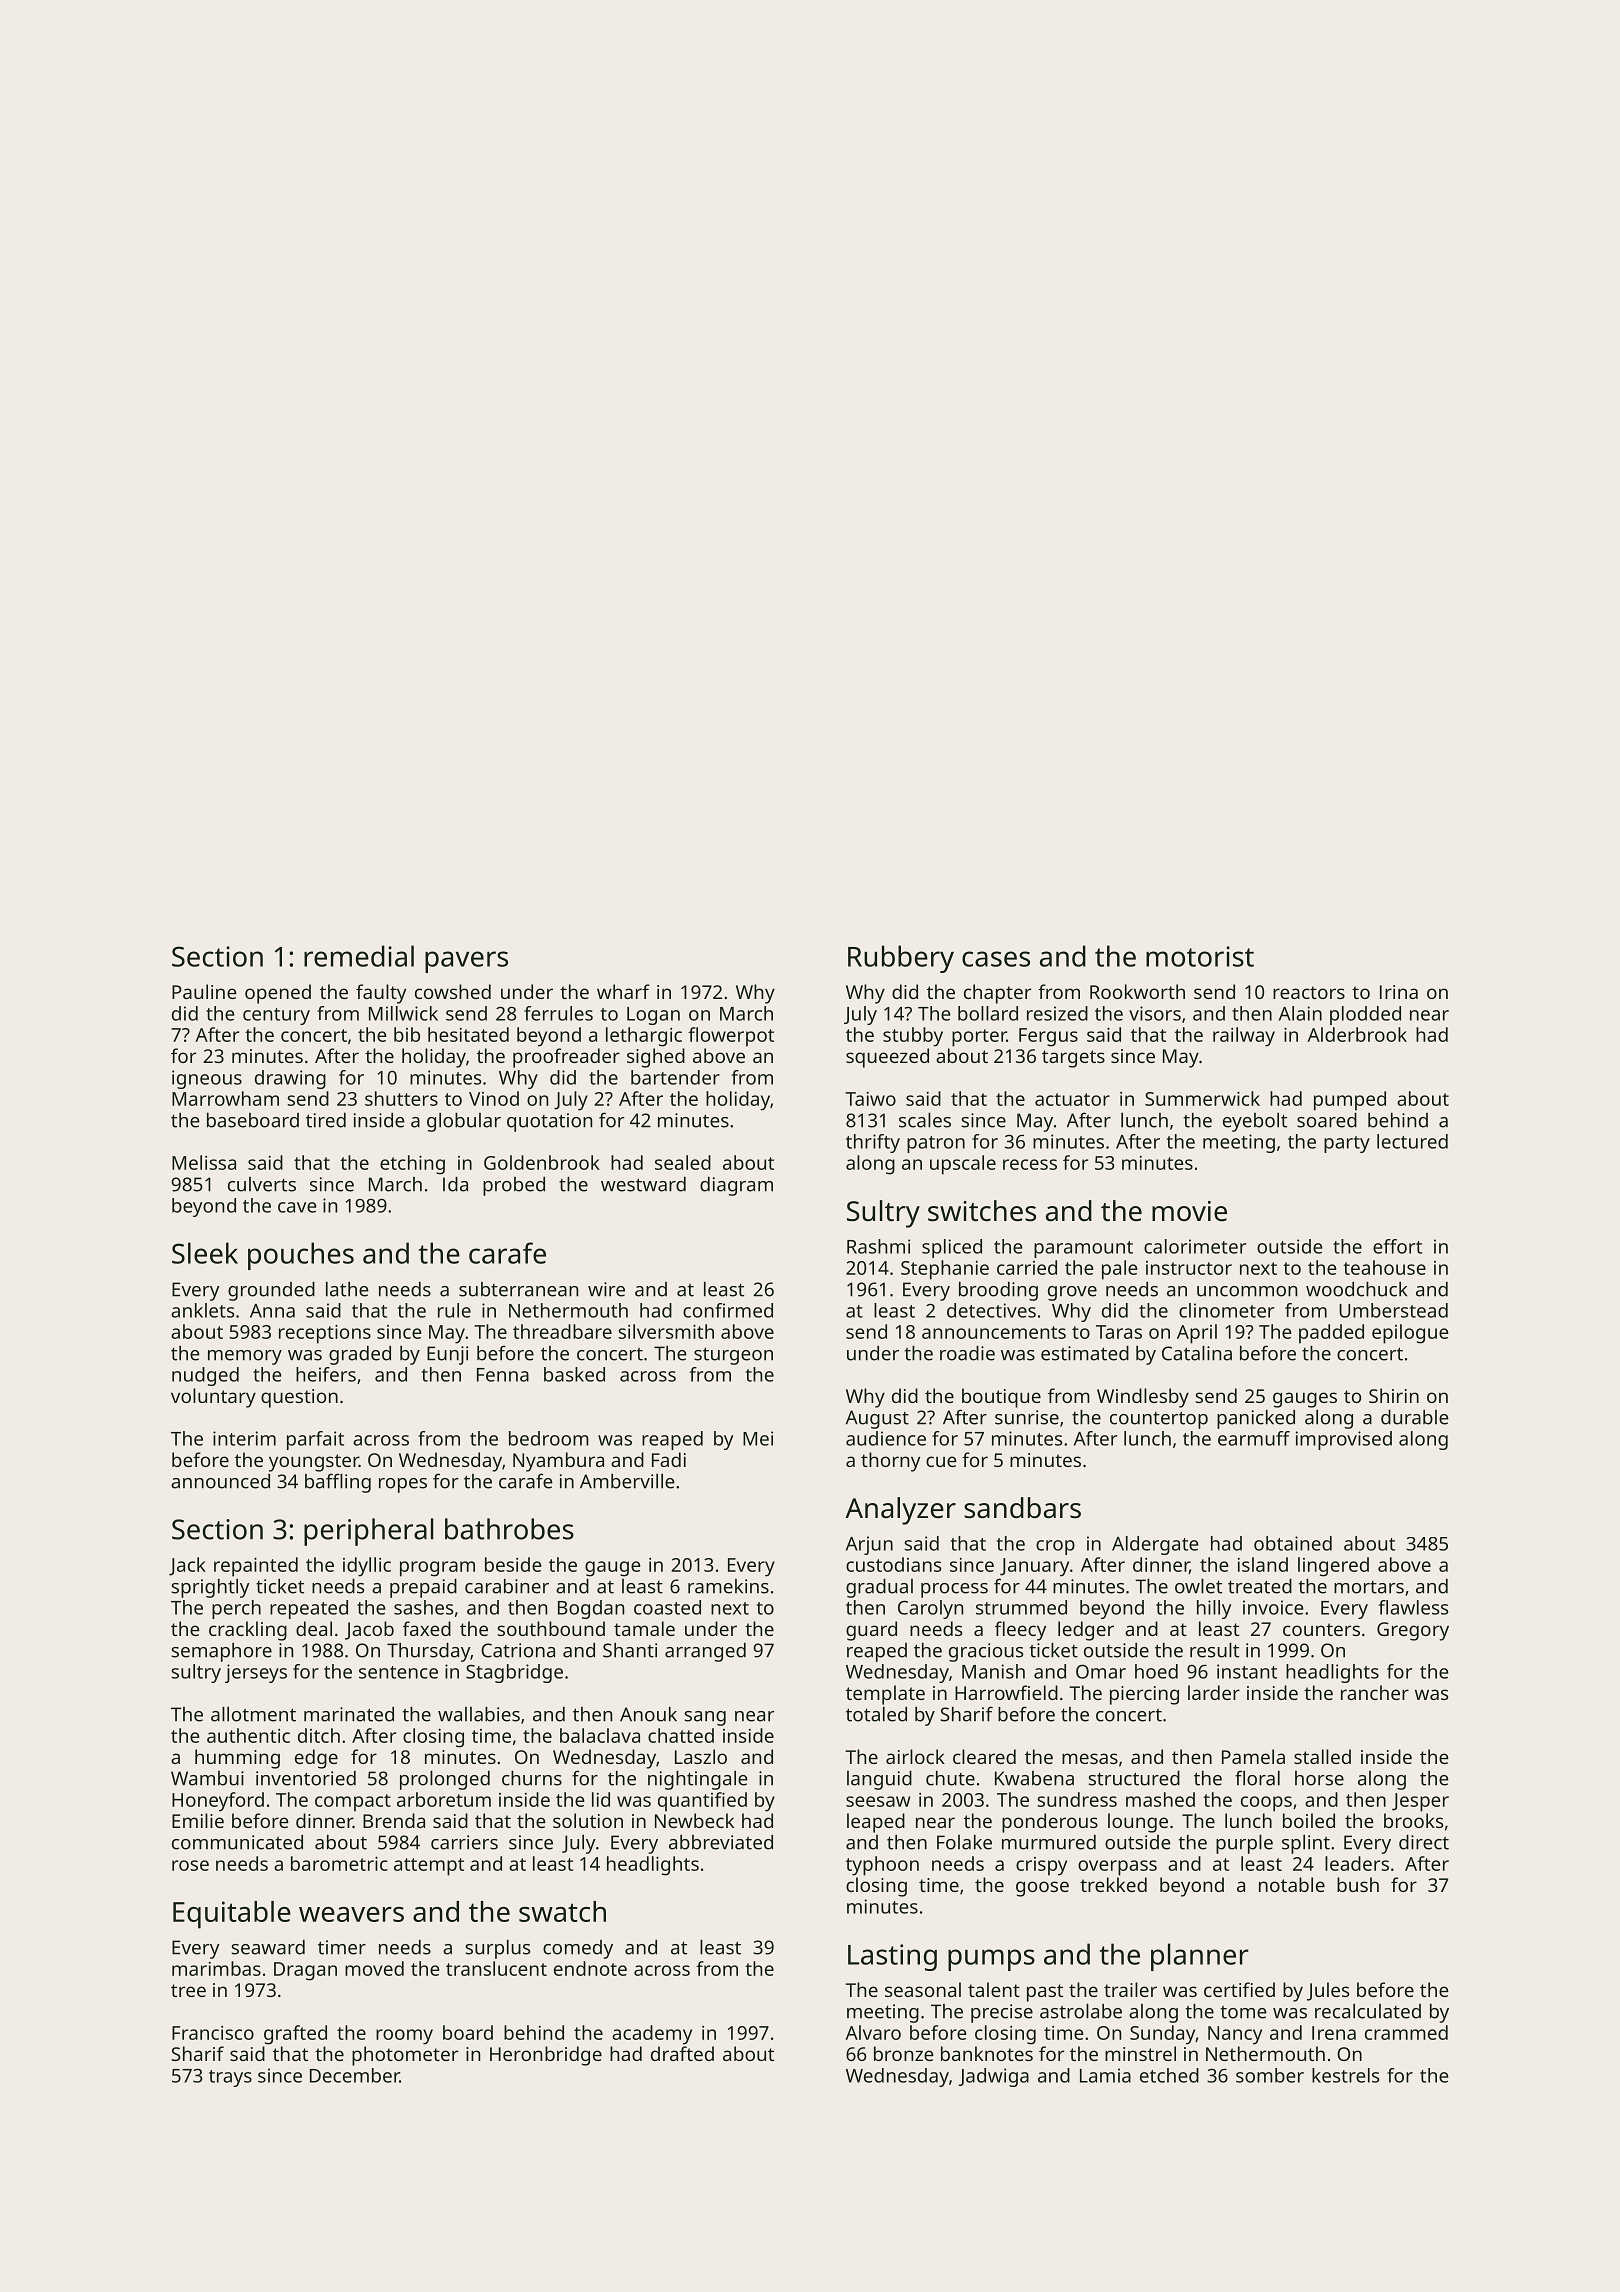 The image size is (1620, 2292). What do you see at coordinates (1368, 2011) in the screenshot?
I see `recalculated` at bounding box center [1368, 2011].
